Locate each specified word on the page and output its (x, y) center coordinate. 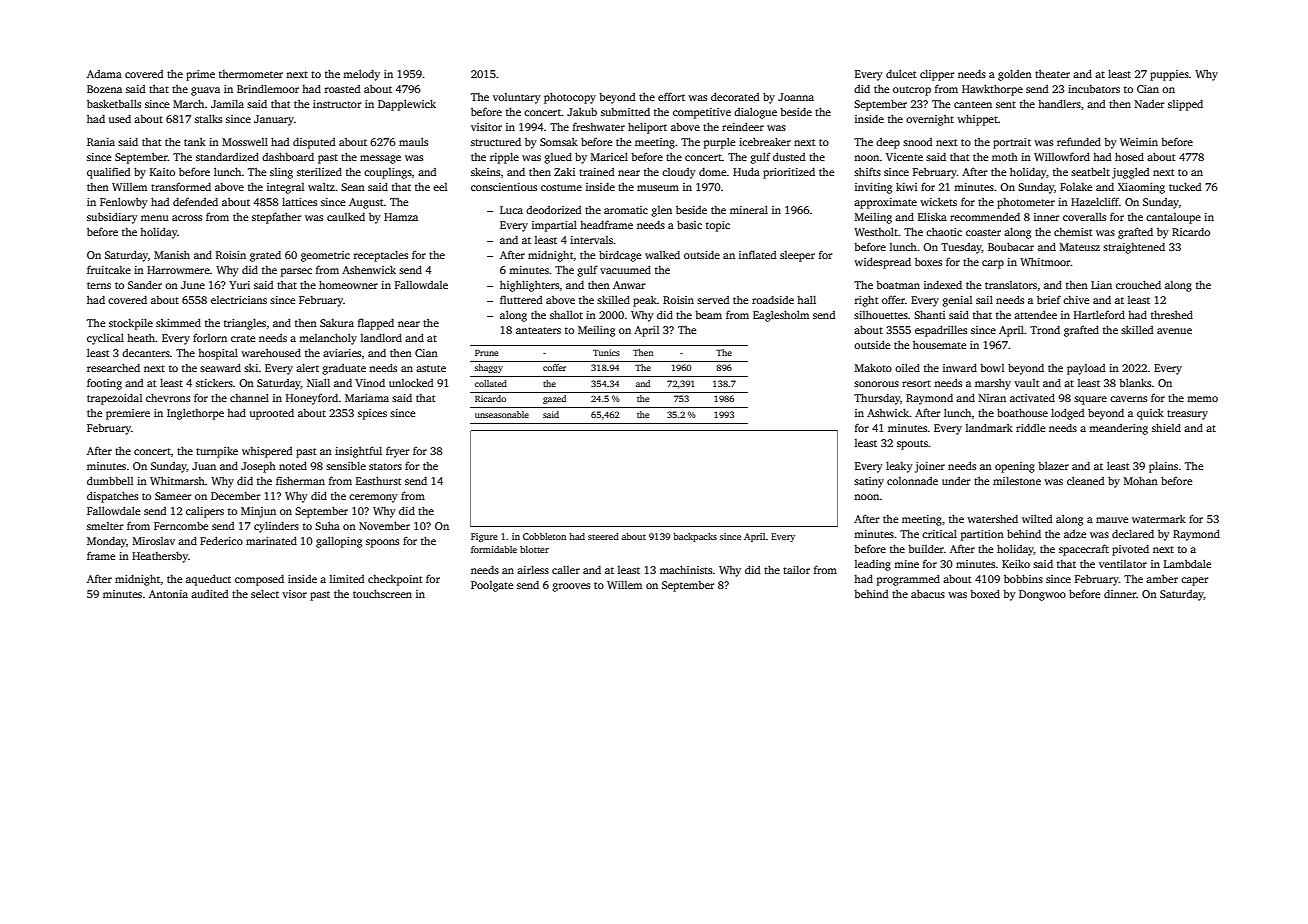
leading (873, 565)
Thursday (877, 399)
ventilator (1123, 564)
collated (491, 383)
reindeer (743, 126)
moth (1005, 157)
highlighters (529, 286)
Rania (101, 142)
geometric (325, 256)
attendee (1035, 314)
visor (294, 594)
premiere (128, 414)
